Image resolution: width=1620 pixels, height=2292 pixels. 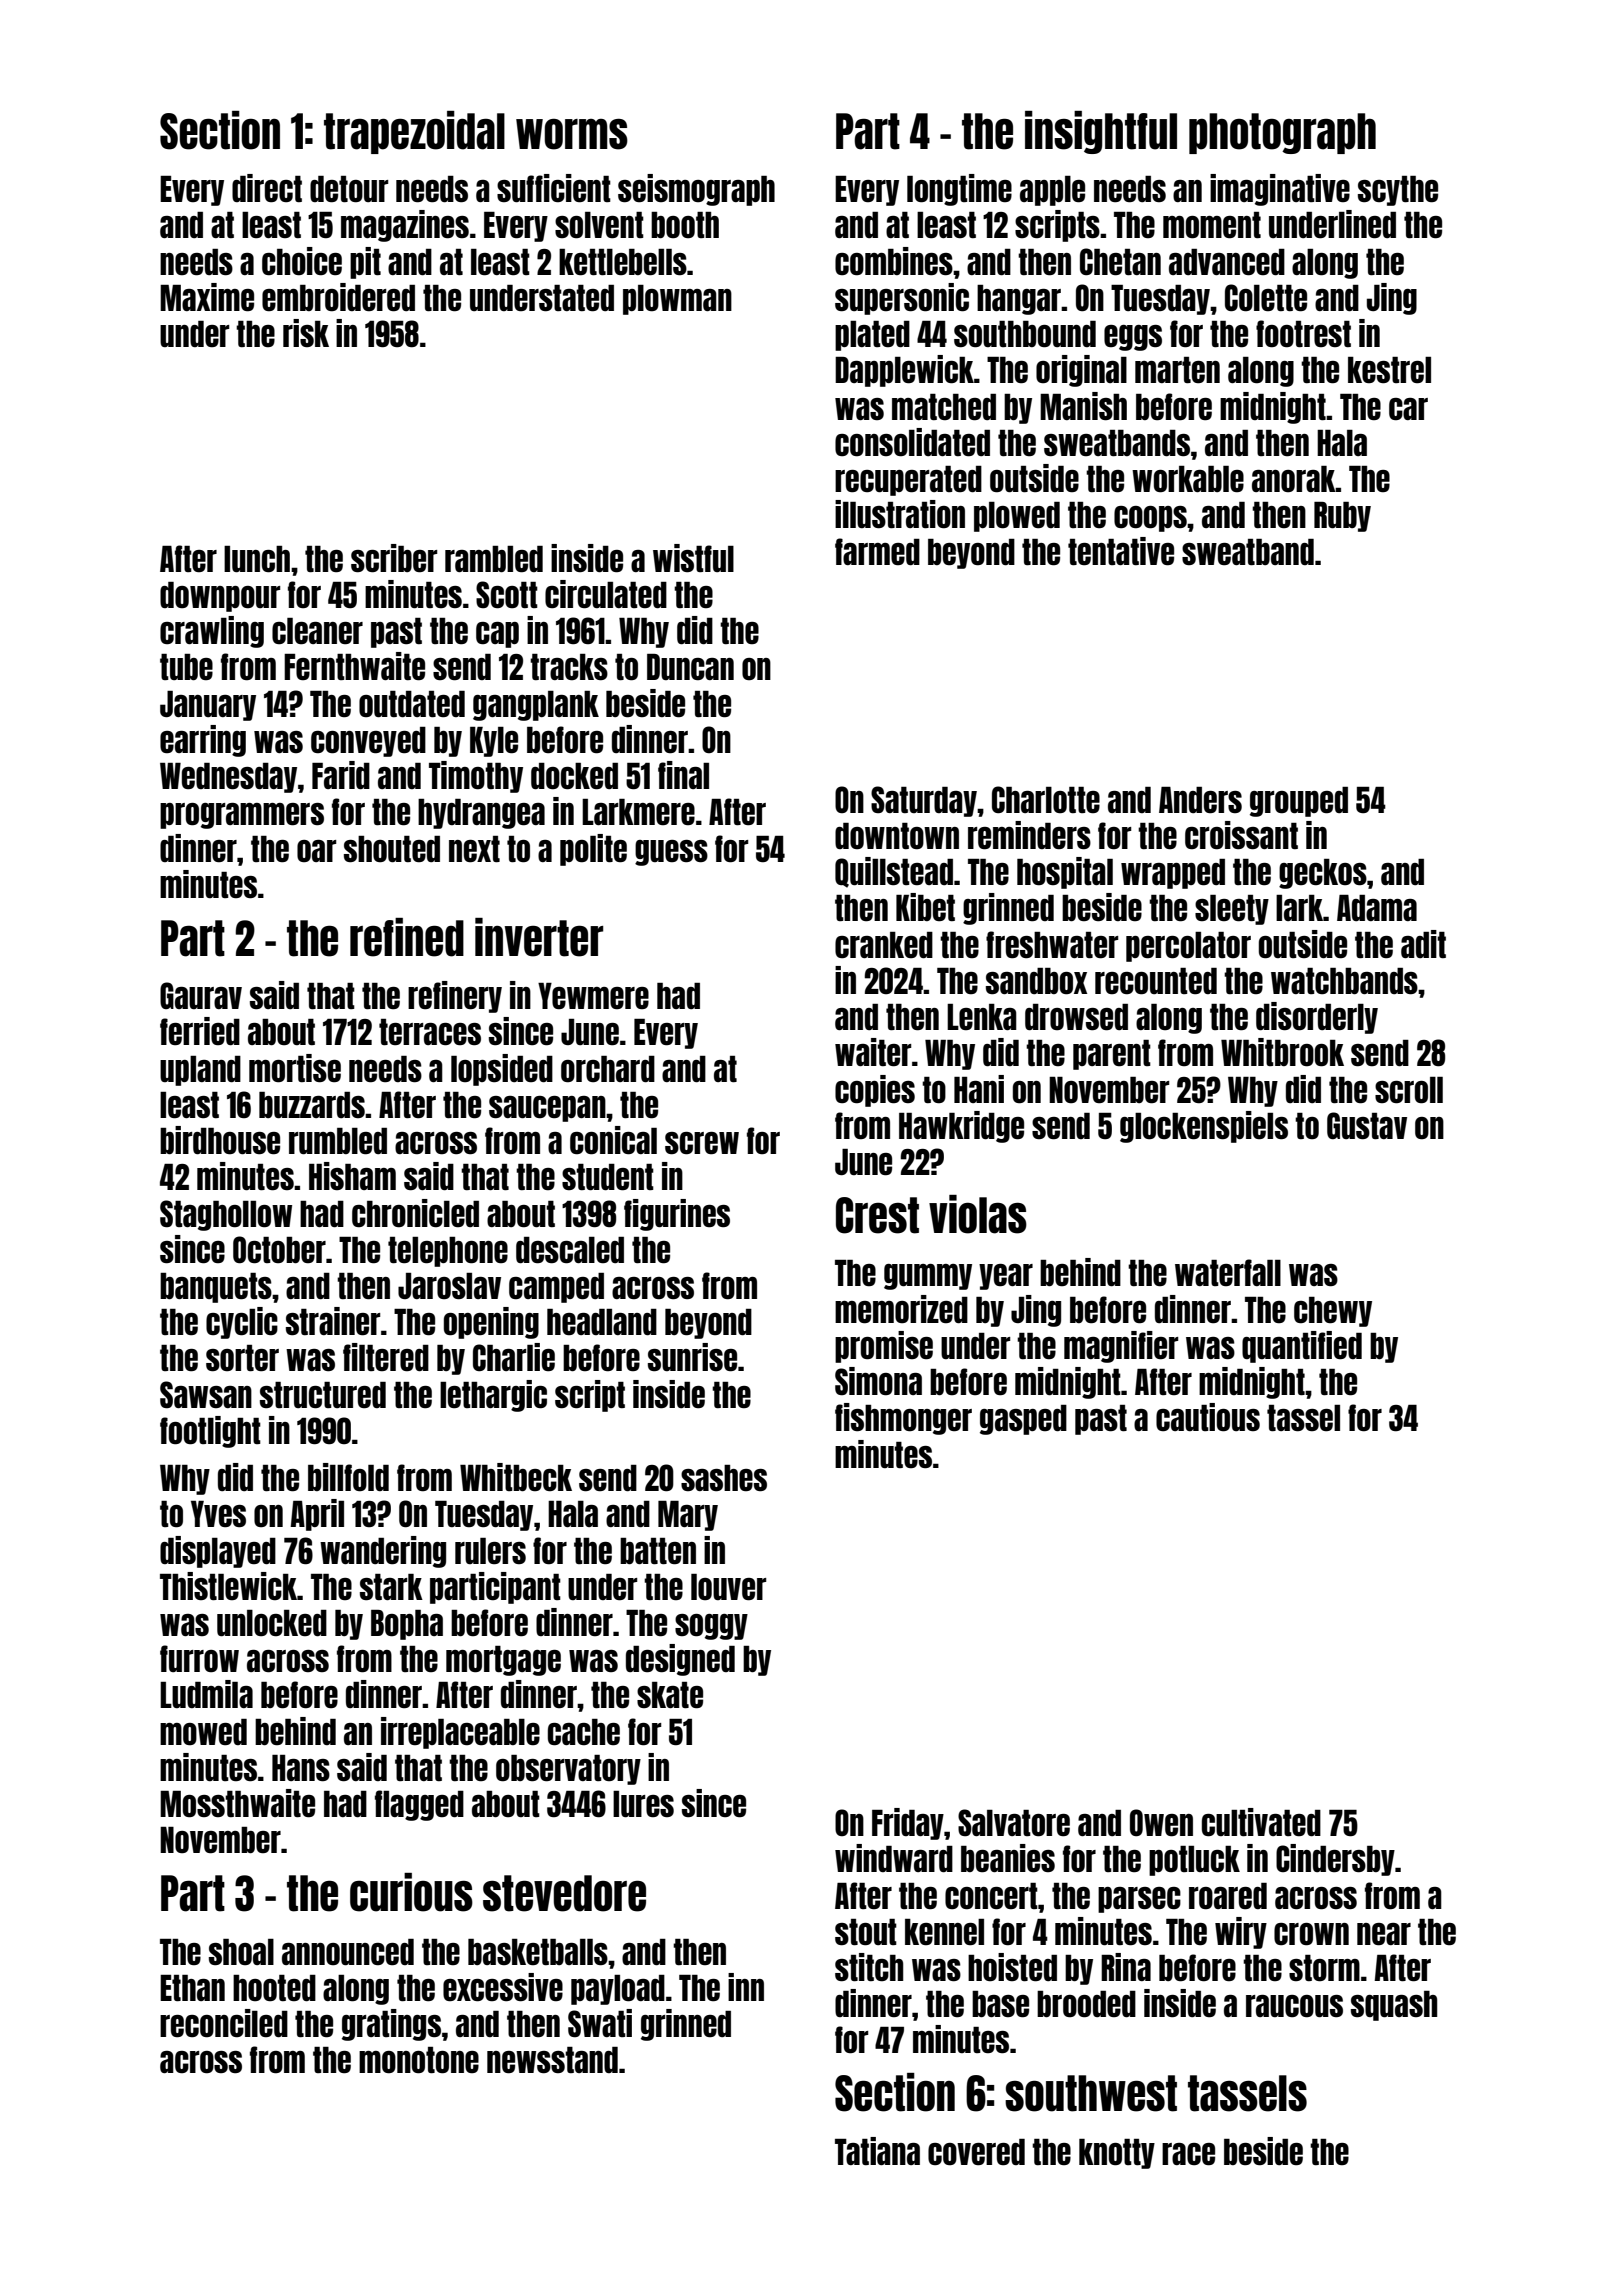 What do you see at coordinates (1333, 1312) in the screenshot?
I see `chewy` at bounding box center [1333, 1312].
